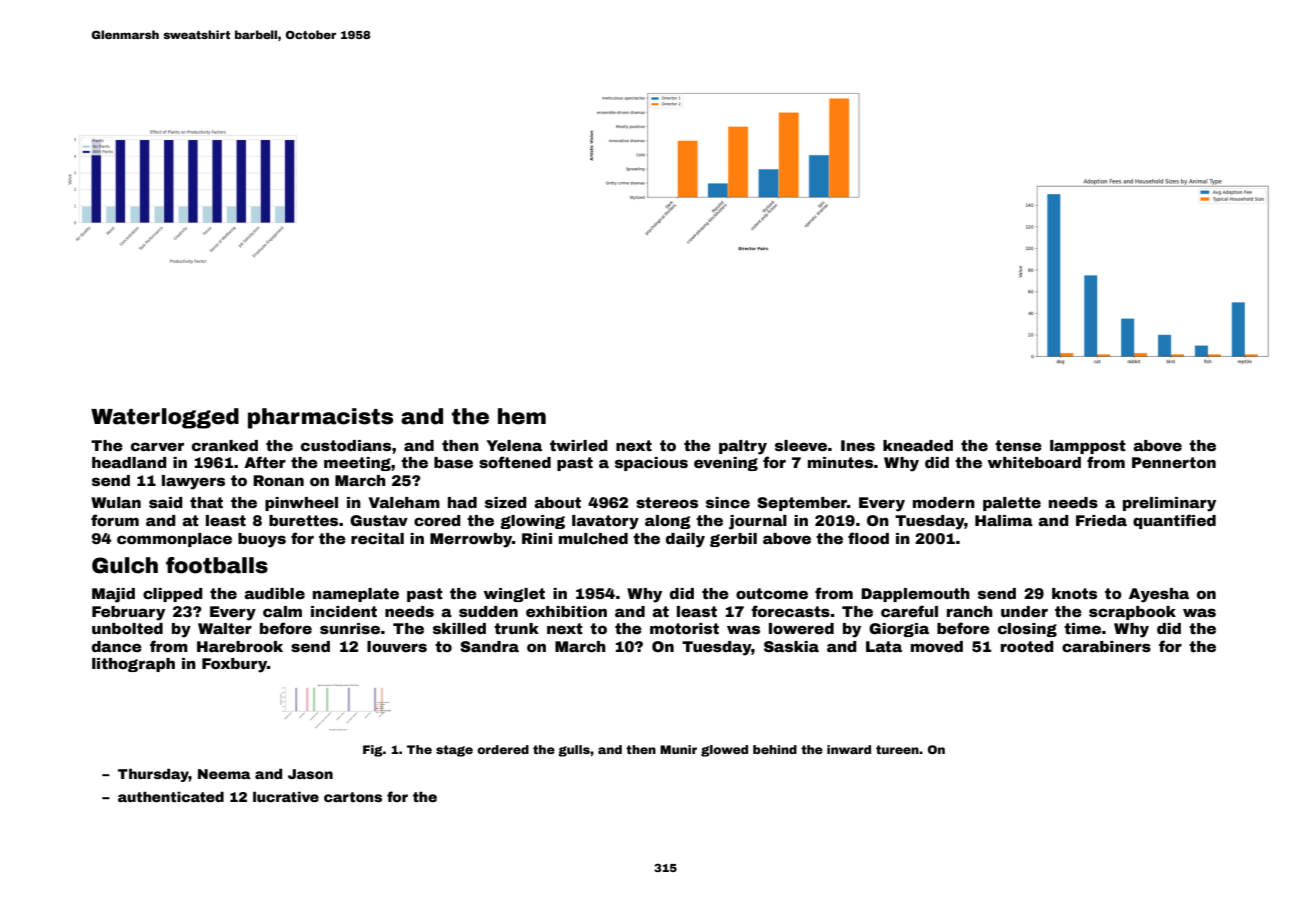 Image resolution: width=1308 pixels, height=924 pixels. What do you see at coordinates (897, 749) in the screenshot?
I see `tureen` at bounding box center [897, 749].
